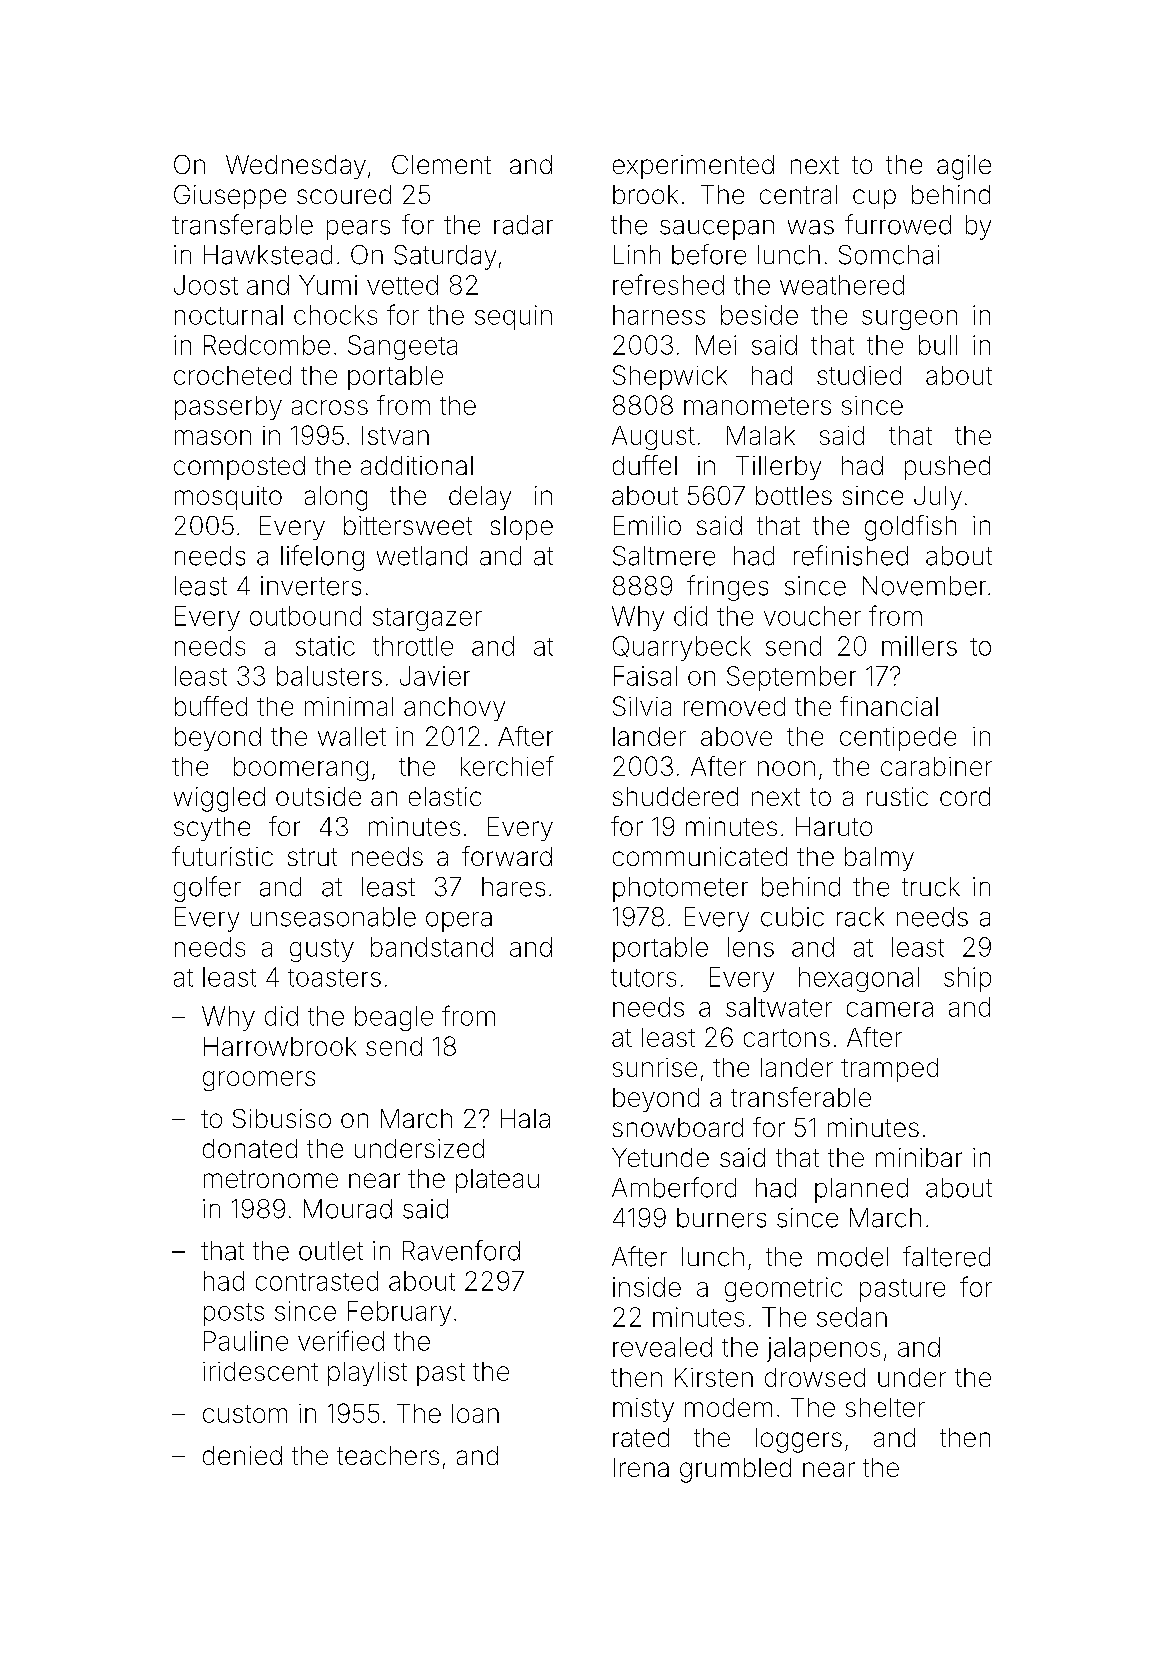  I want to click on experimented, so click(693, 167).
